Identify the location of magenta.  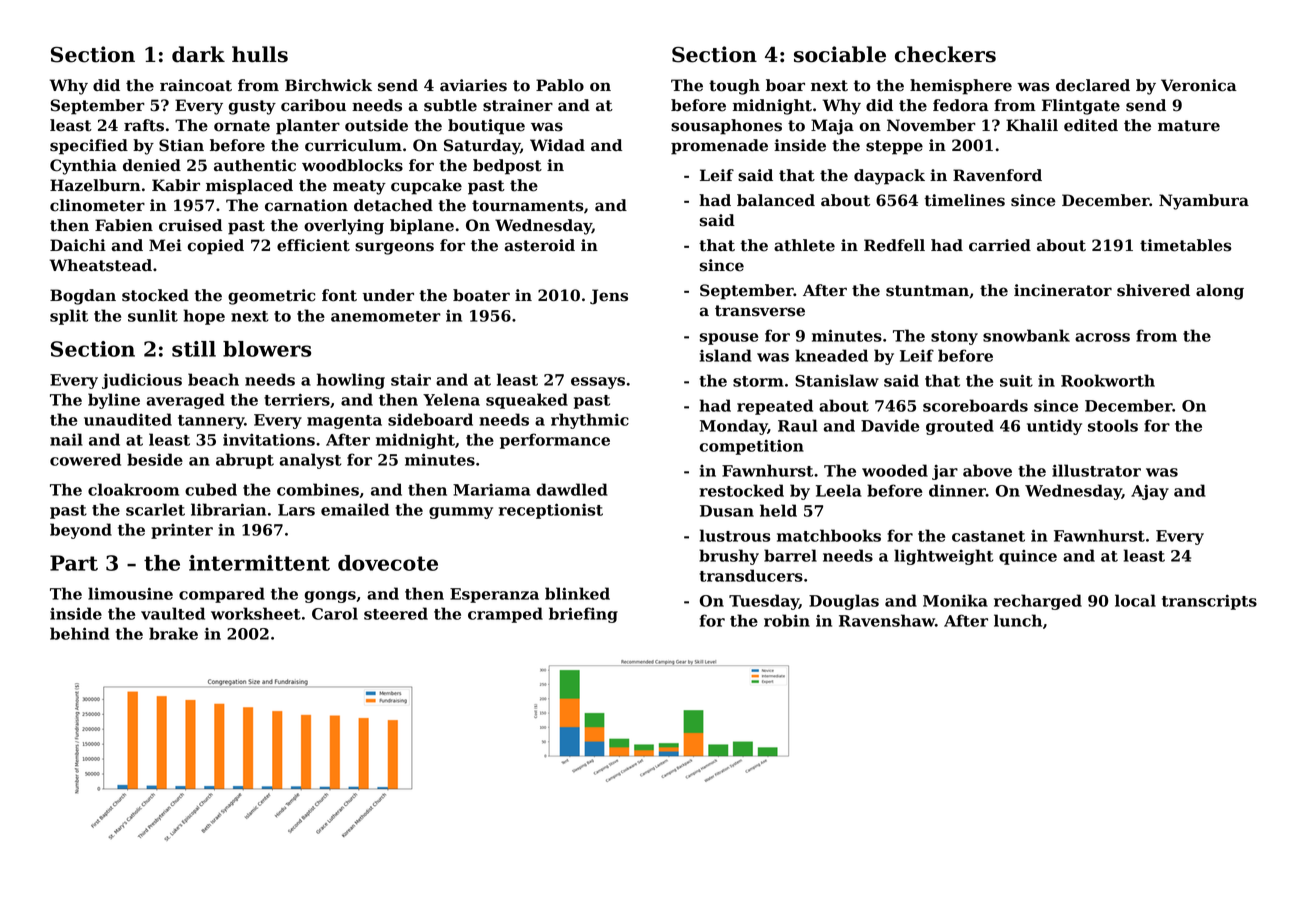
(344, 422).
